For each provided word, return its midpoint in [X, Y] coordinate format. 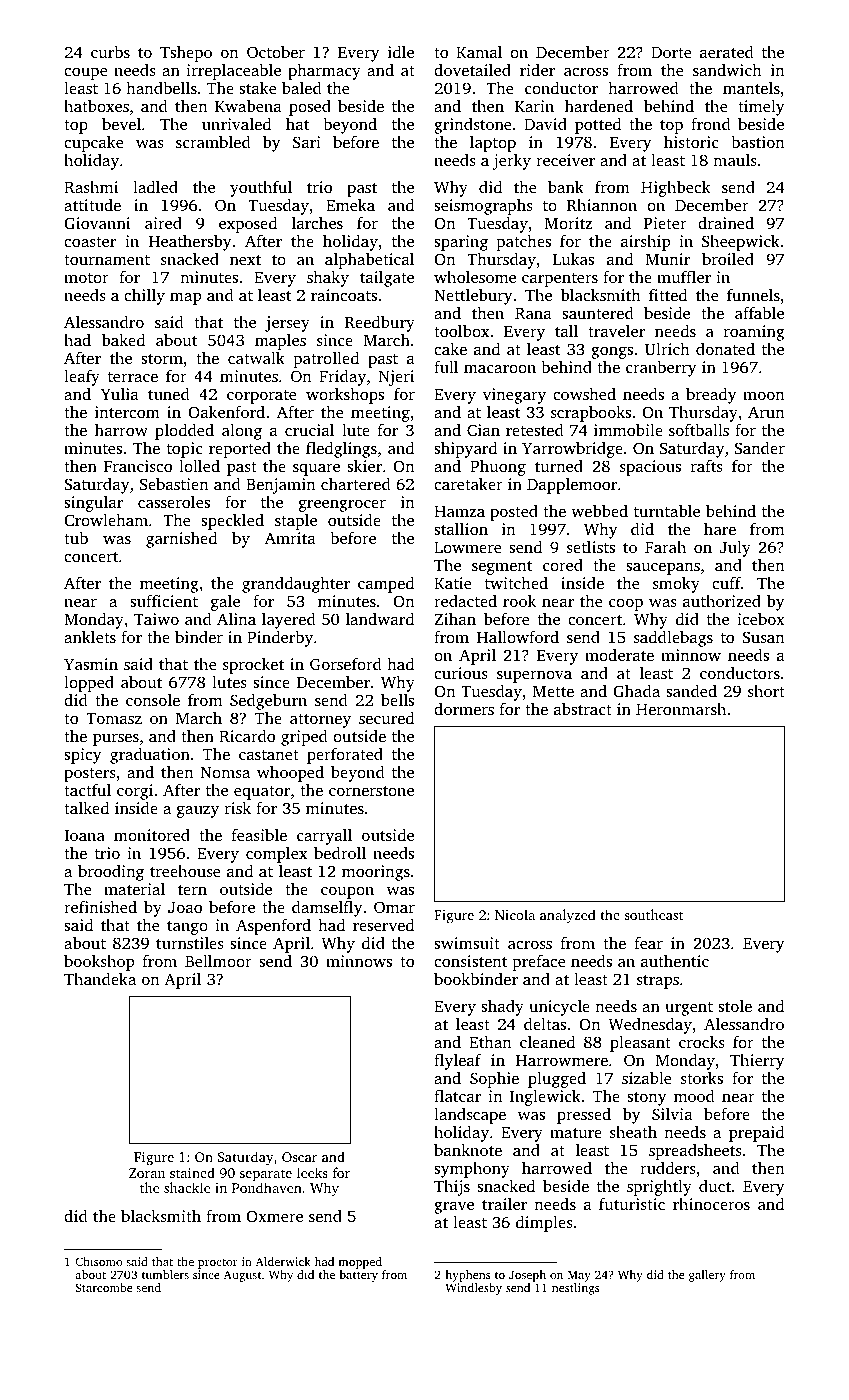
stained [192, 1172]
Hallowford [518, 637]
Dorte [671, 52]
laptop [493, 143]
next [245, 260]
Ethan [490, 1042]
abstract [583, 709]
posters [90, 775]
